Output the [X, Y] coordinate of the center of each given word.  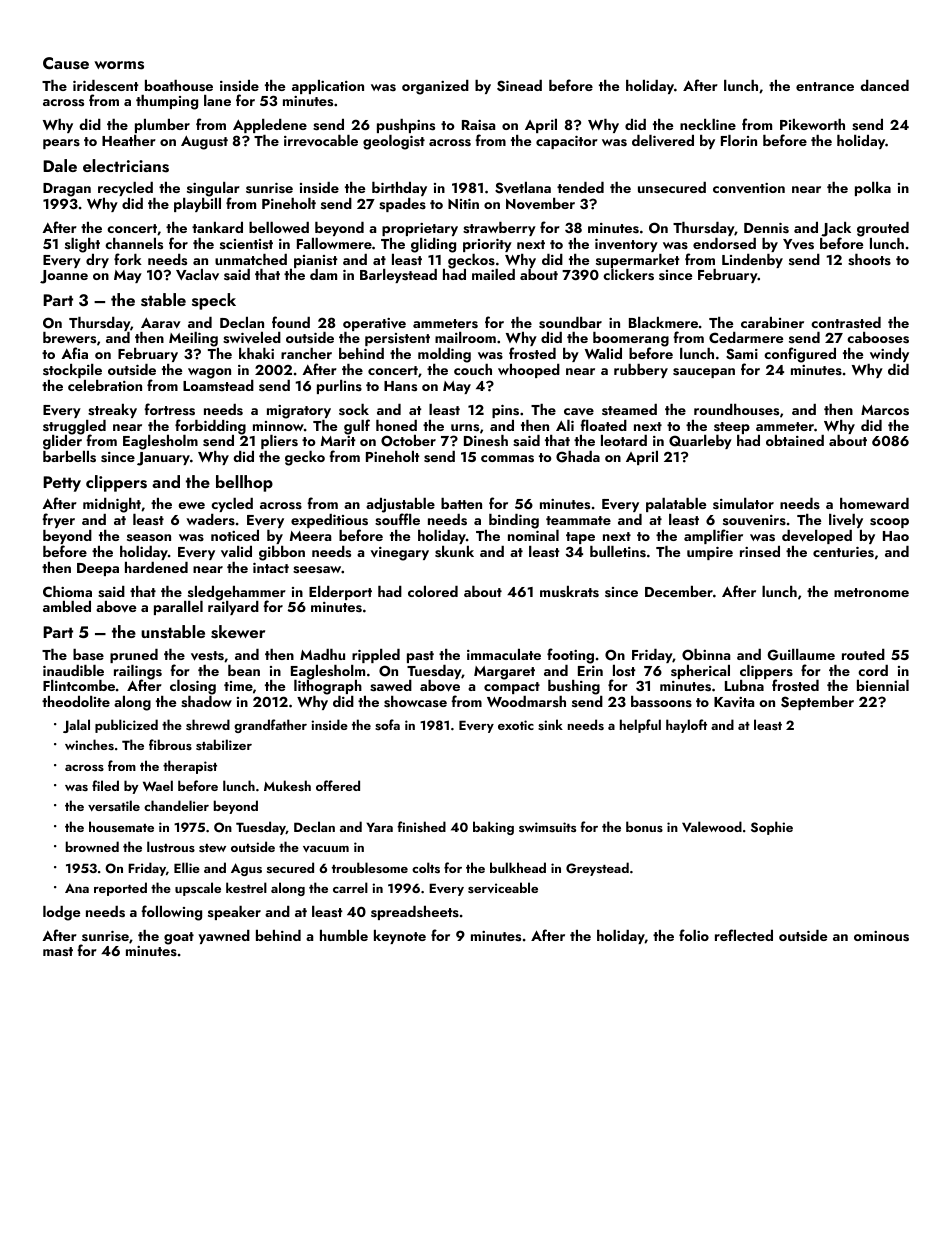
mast [58, 952]
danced [884, 85]
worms [119, 65]
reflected [744, 935]
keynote [400, 937]
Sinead [519, 86]
